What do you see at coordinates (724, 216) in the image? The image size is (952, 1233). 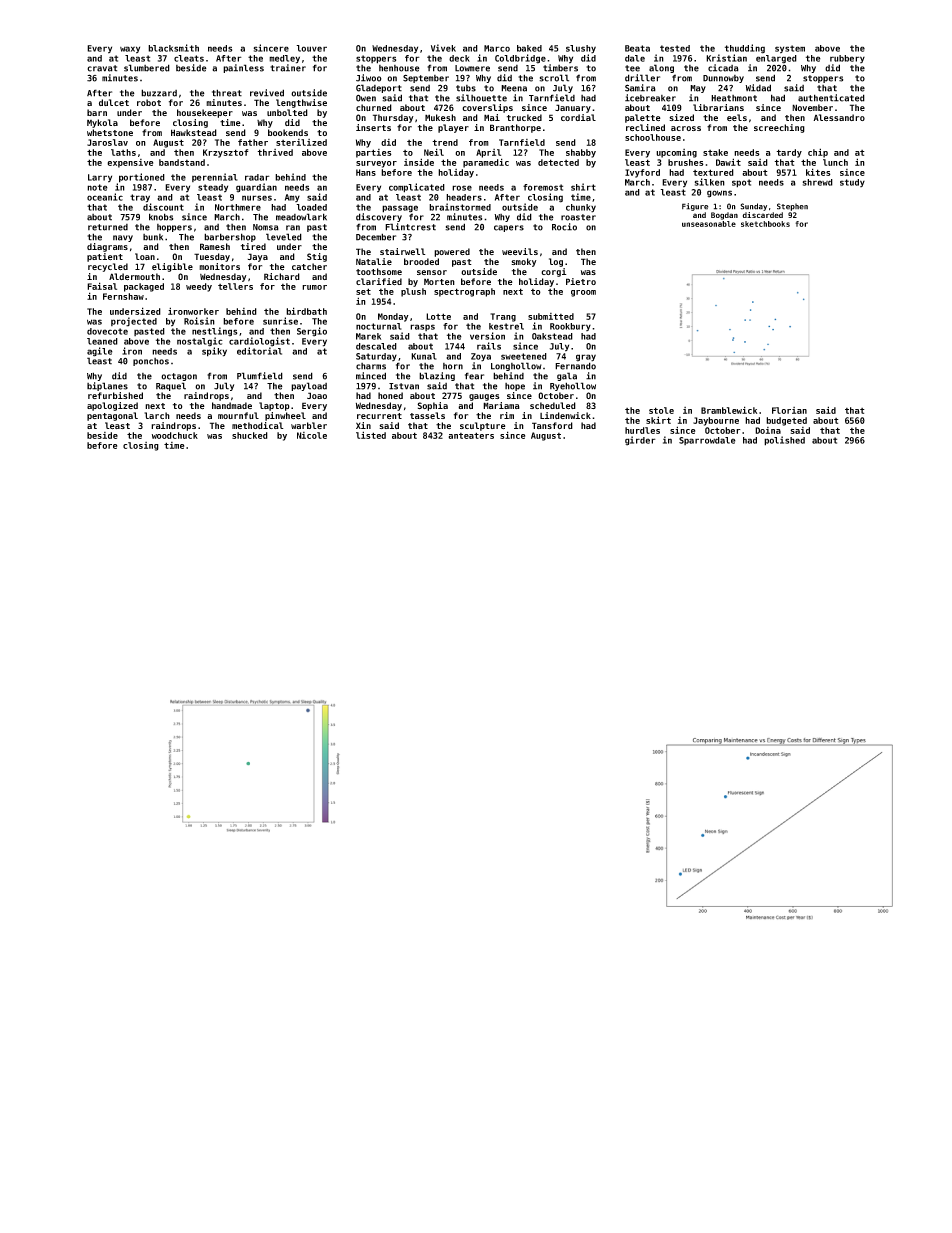 I see `Bogdan` at bounding box center [724, 216].
